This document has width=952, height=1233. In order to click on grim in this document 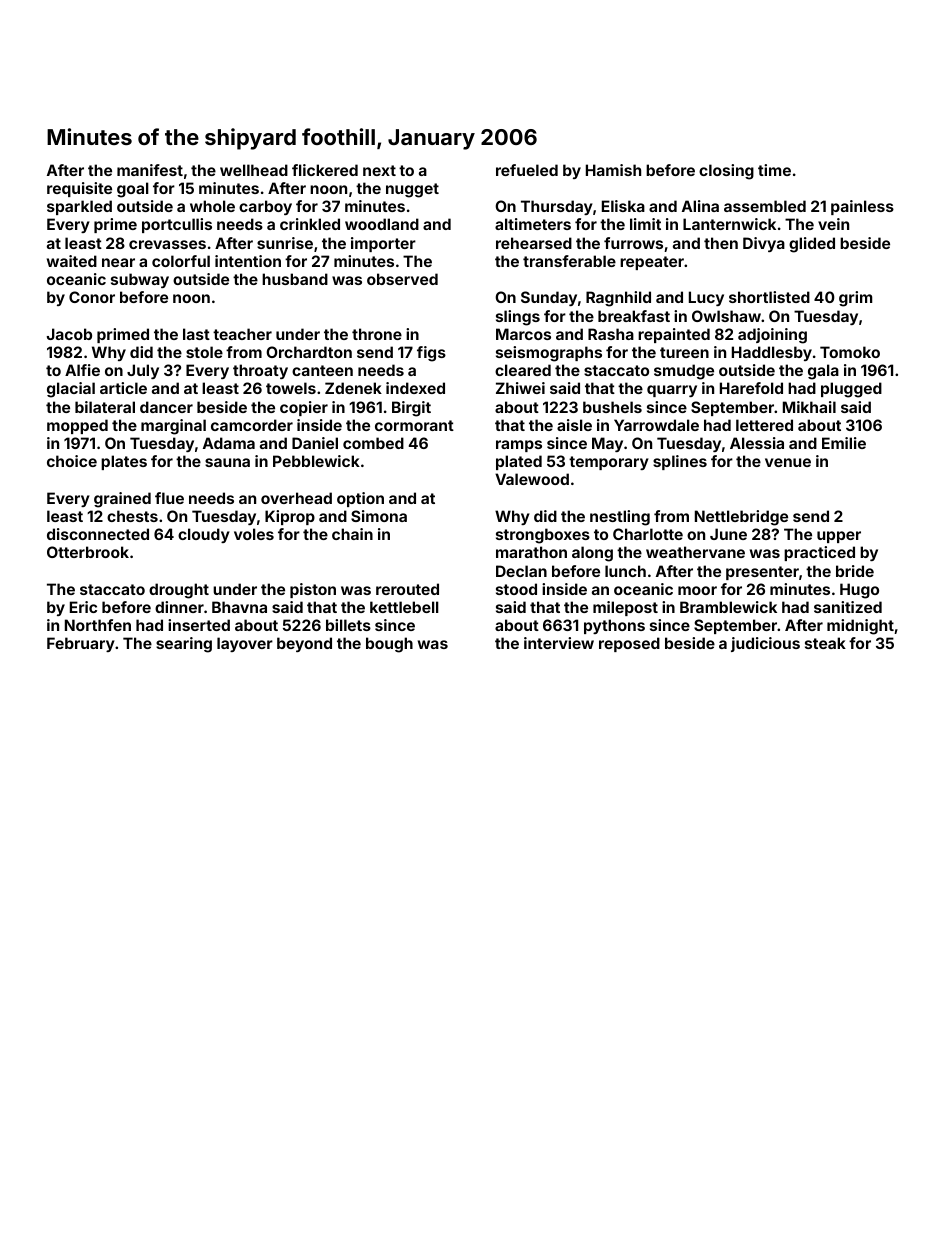, I will do `click(855, 299)`.
